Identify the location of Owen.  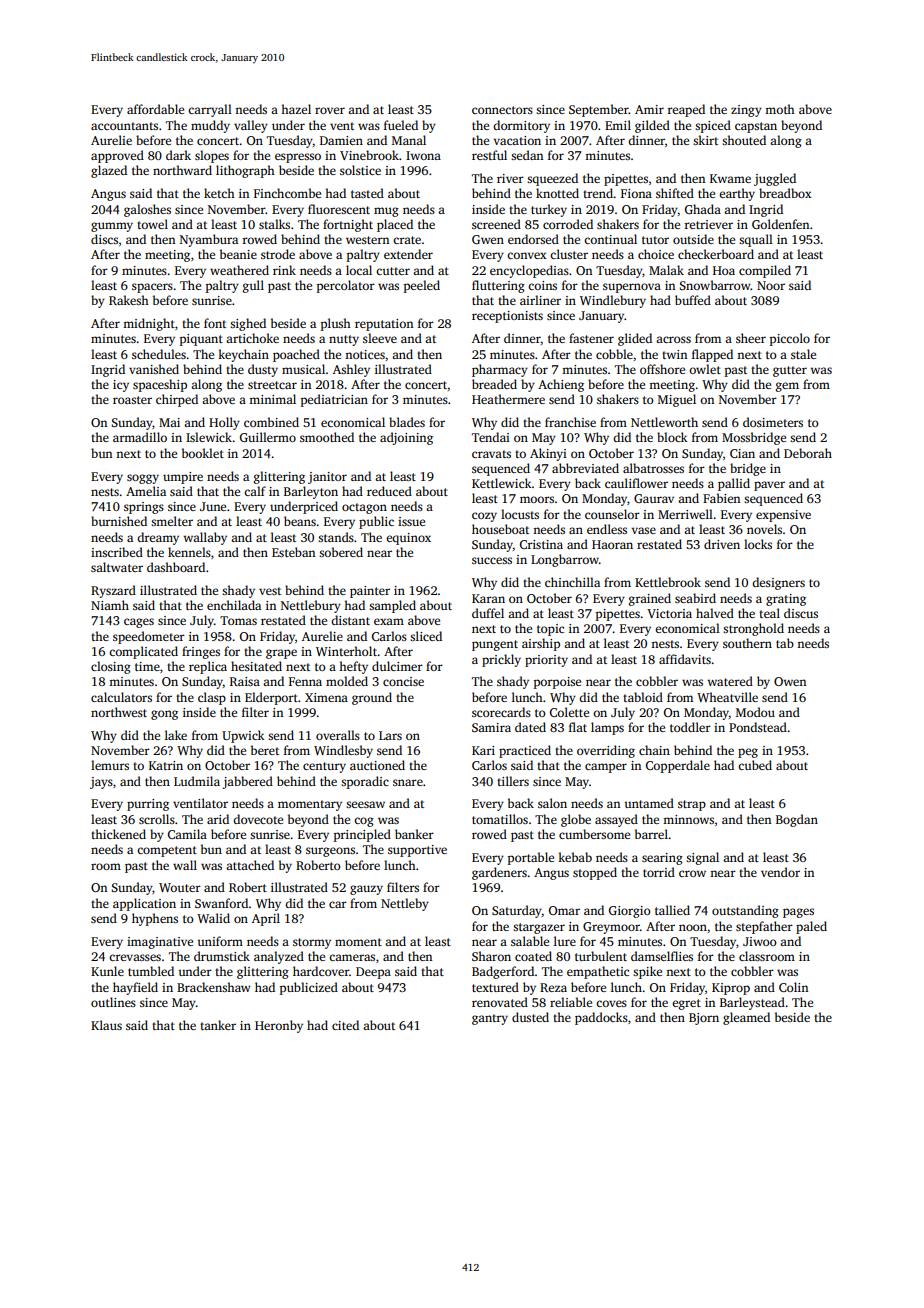
(790, 681).
